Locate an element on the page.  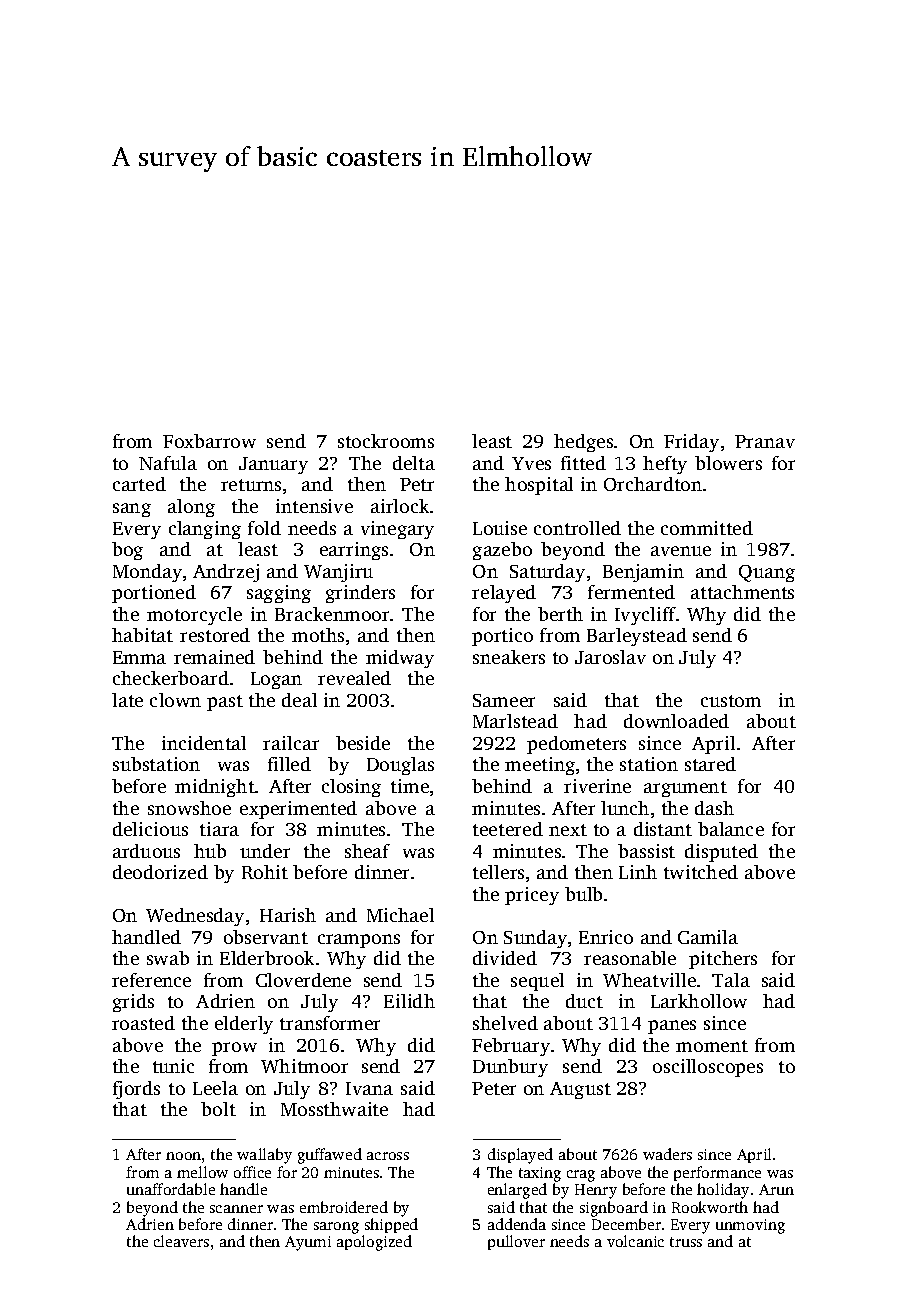
delta is located at coordinates (414, 463).
